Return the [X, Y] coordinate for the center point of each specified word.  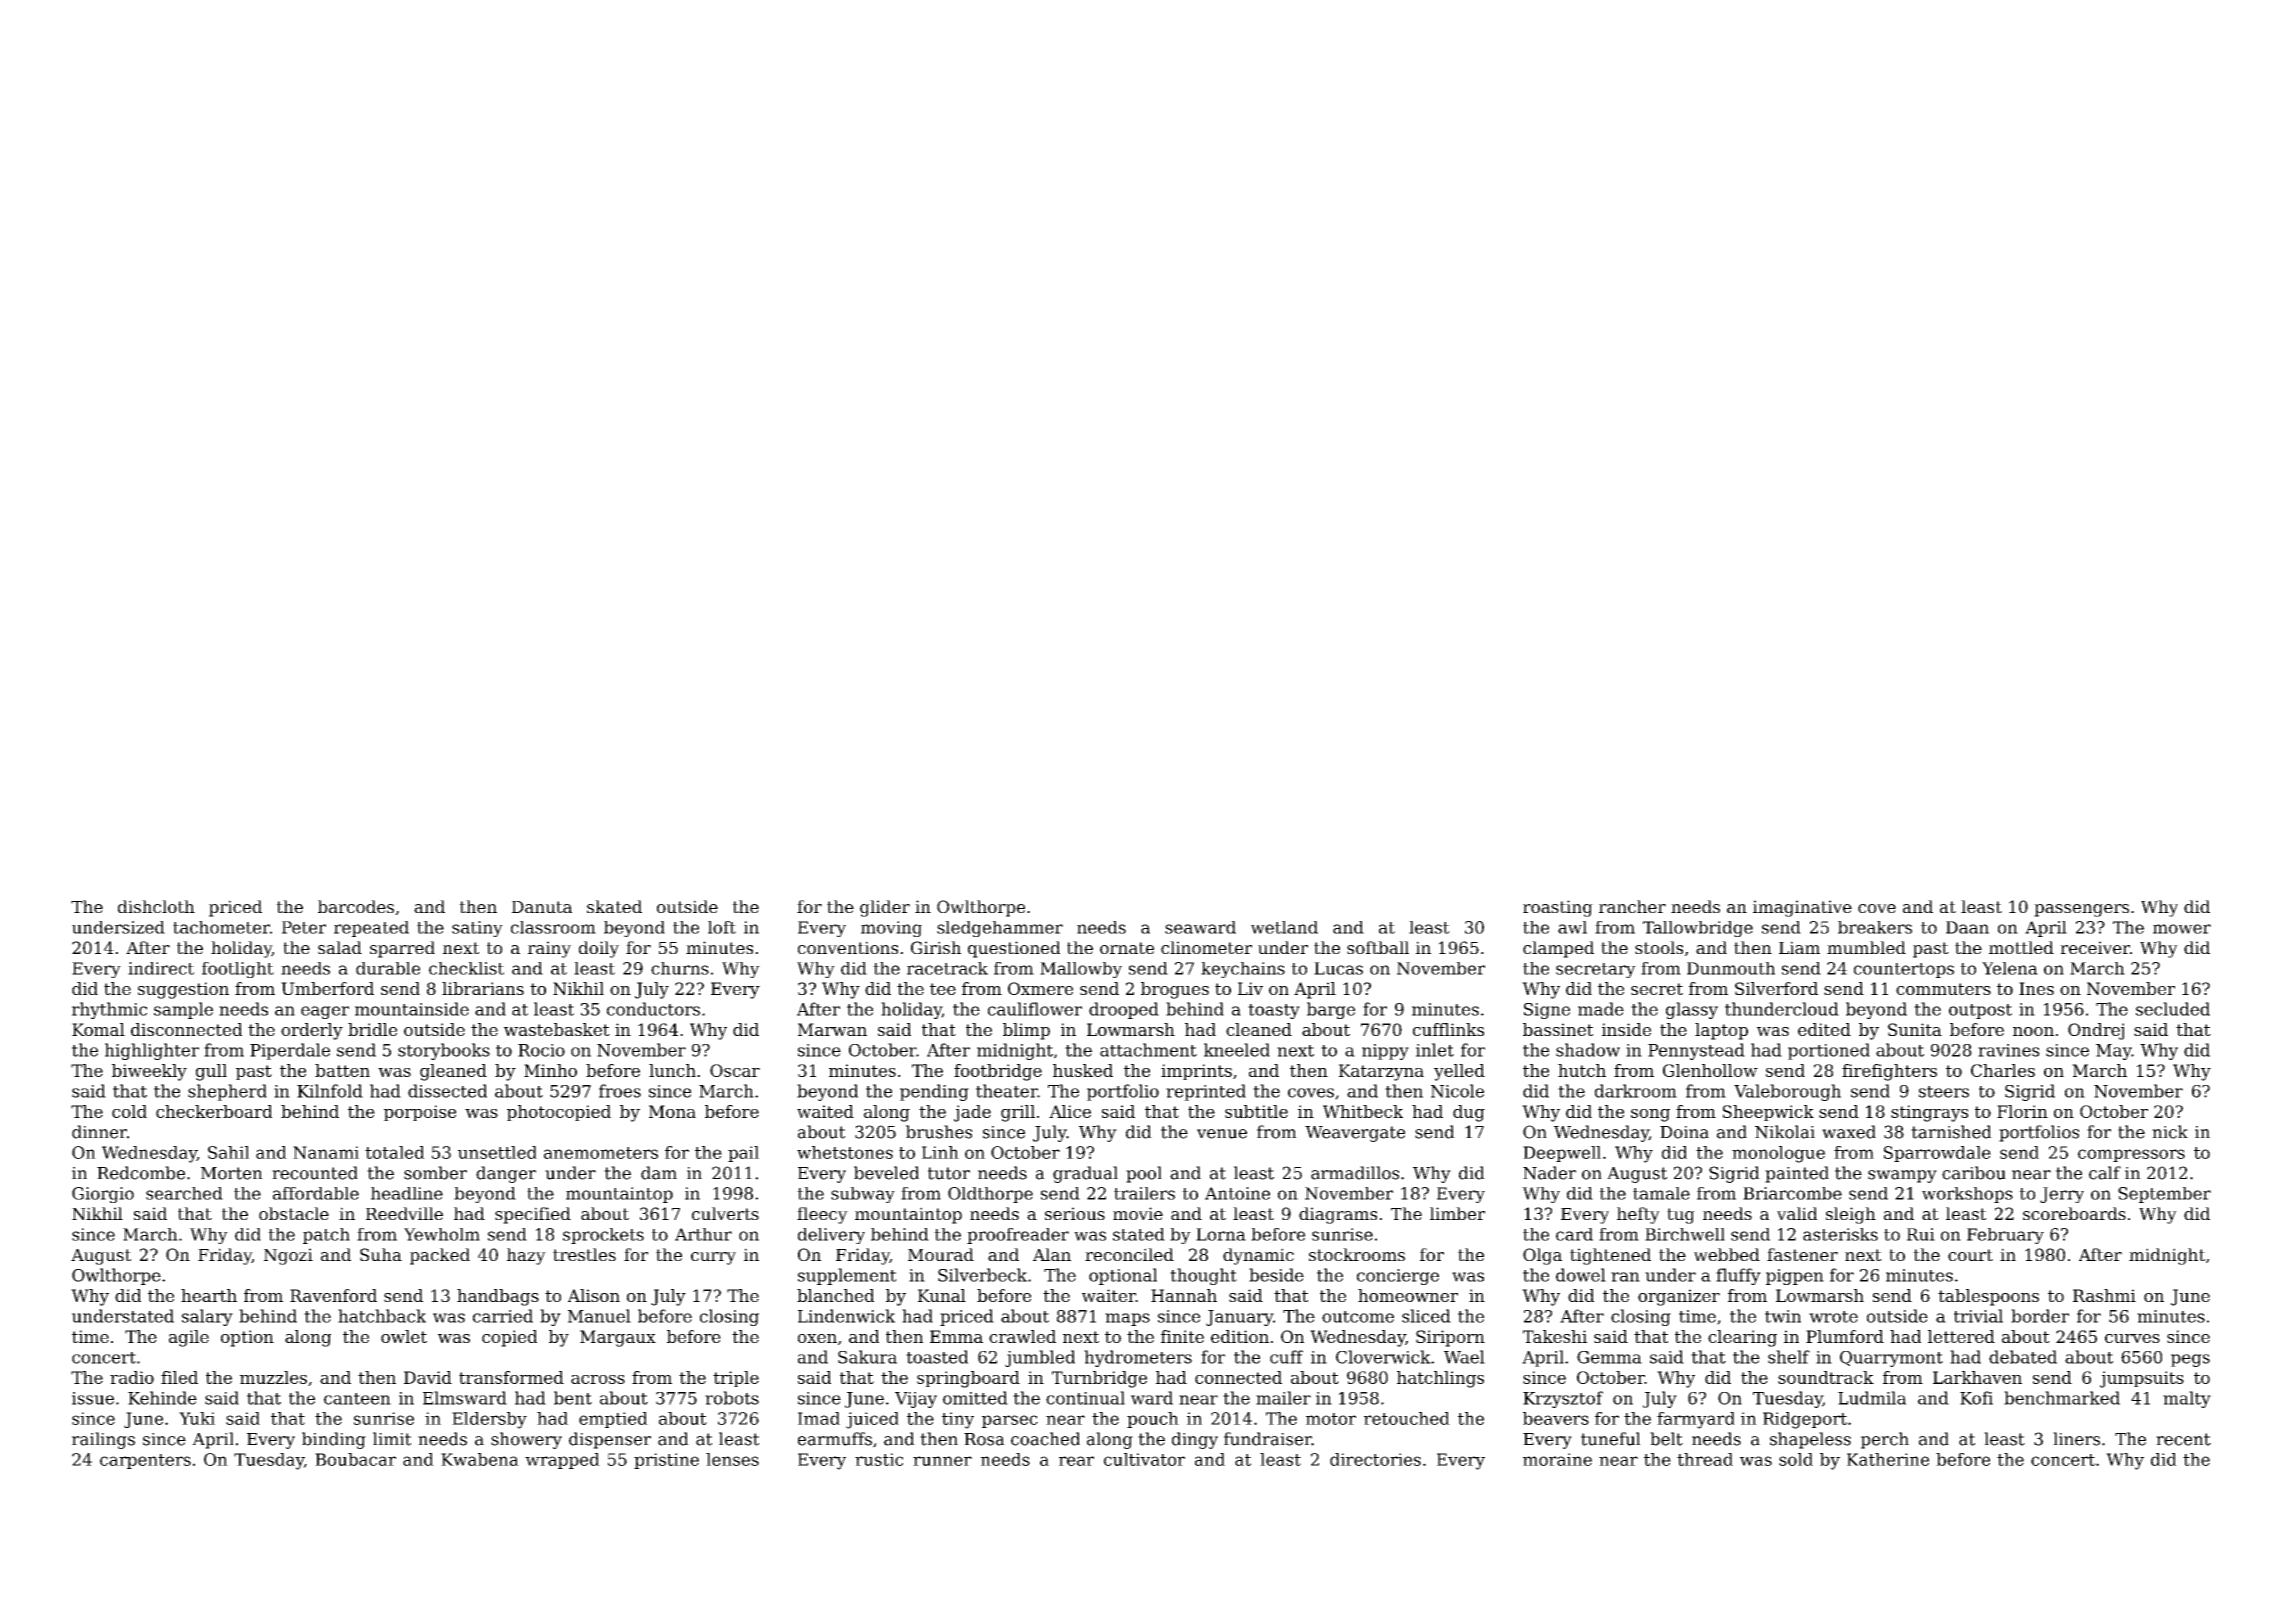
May [2114, 1052]
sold [1796, 1459]
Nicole [1457, 1091]
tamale [1661, 1193]
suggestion [183, 990]
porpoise [420, 1113]
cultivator [1144, 1459]
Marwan [832, 1029]
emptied [613, 1420]
